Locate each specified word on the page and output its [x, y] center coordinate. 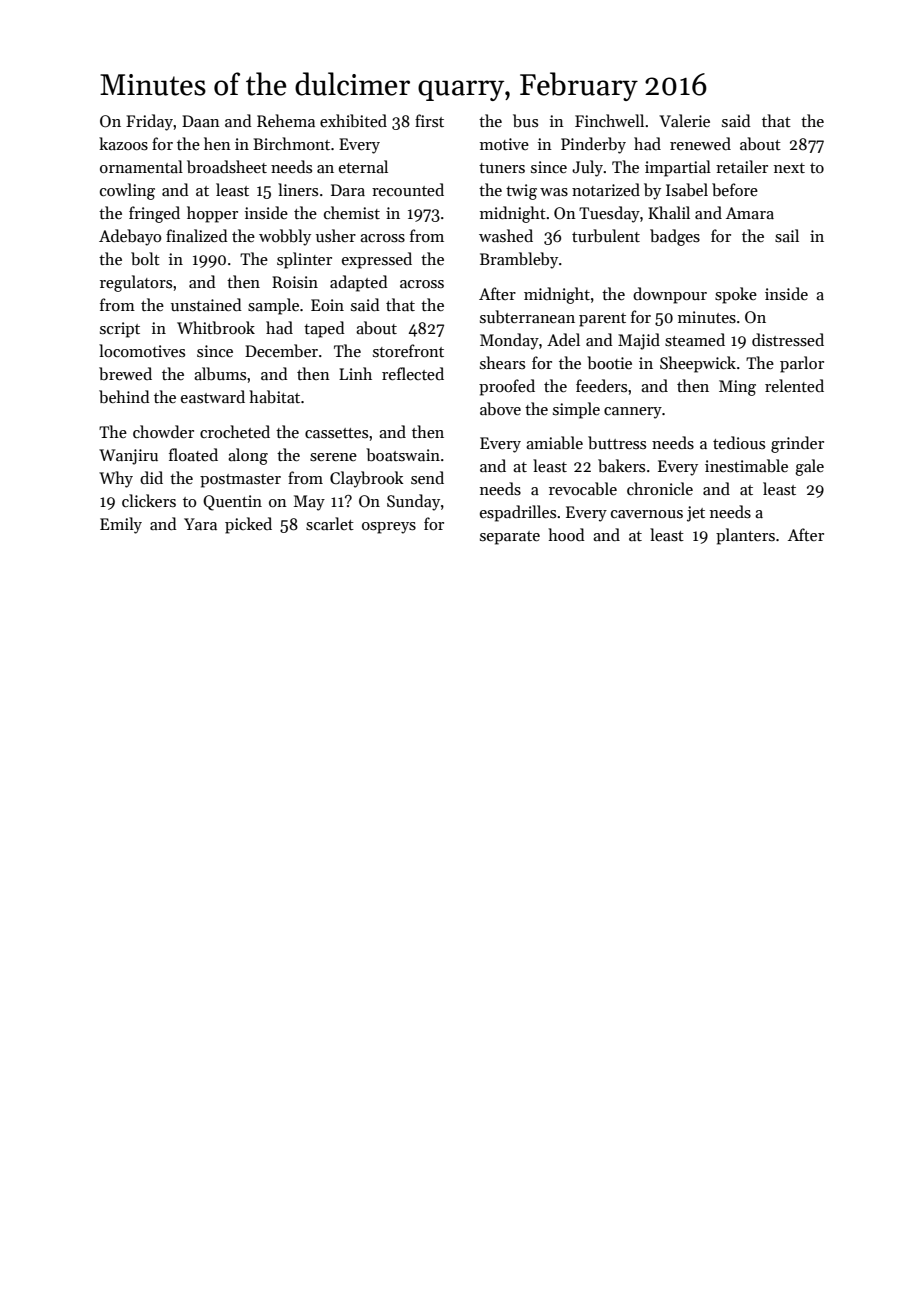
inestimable [746, 466]
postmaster [240, 481]
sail [787, 236]
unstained [206, 304]
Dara [348, 190]
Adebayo [130, 237]
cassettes [336, 433]
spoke [736, 295]
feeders [601, 385]
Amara [750, 213]
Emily [121, 525]
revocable [583, 488]
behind [124, 396]
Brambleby [519, 260]
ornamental [141, 166]
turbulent [606, 236]
